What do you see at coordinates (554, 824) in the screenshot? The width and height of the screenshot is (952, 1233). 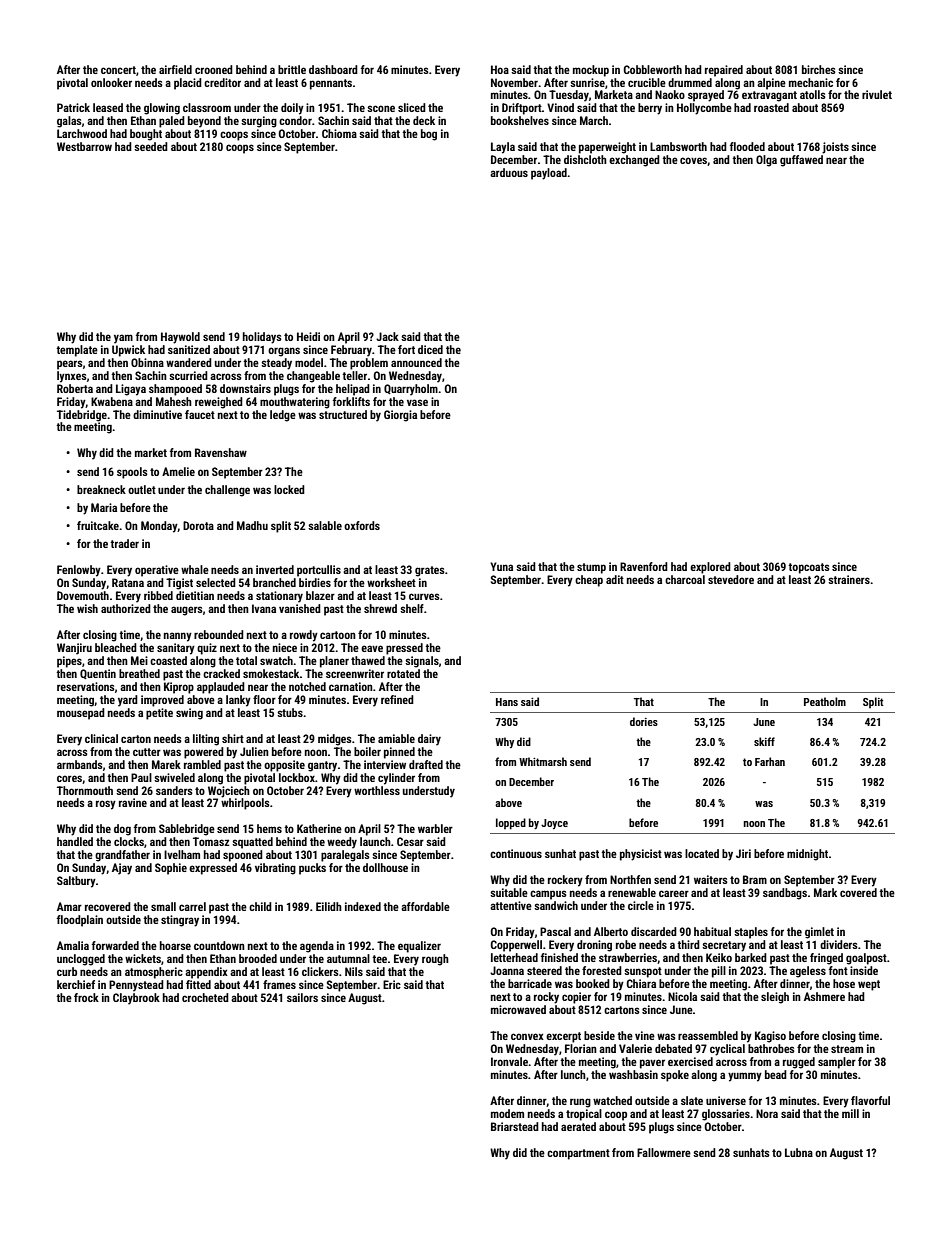 I see `Joyce` at bounding box center [554, 824].
